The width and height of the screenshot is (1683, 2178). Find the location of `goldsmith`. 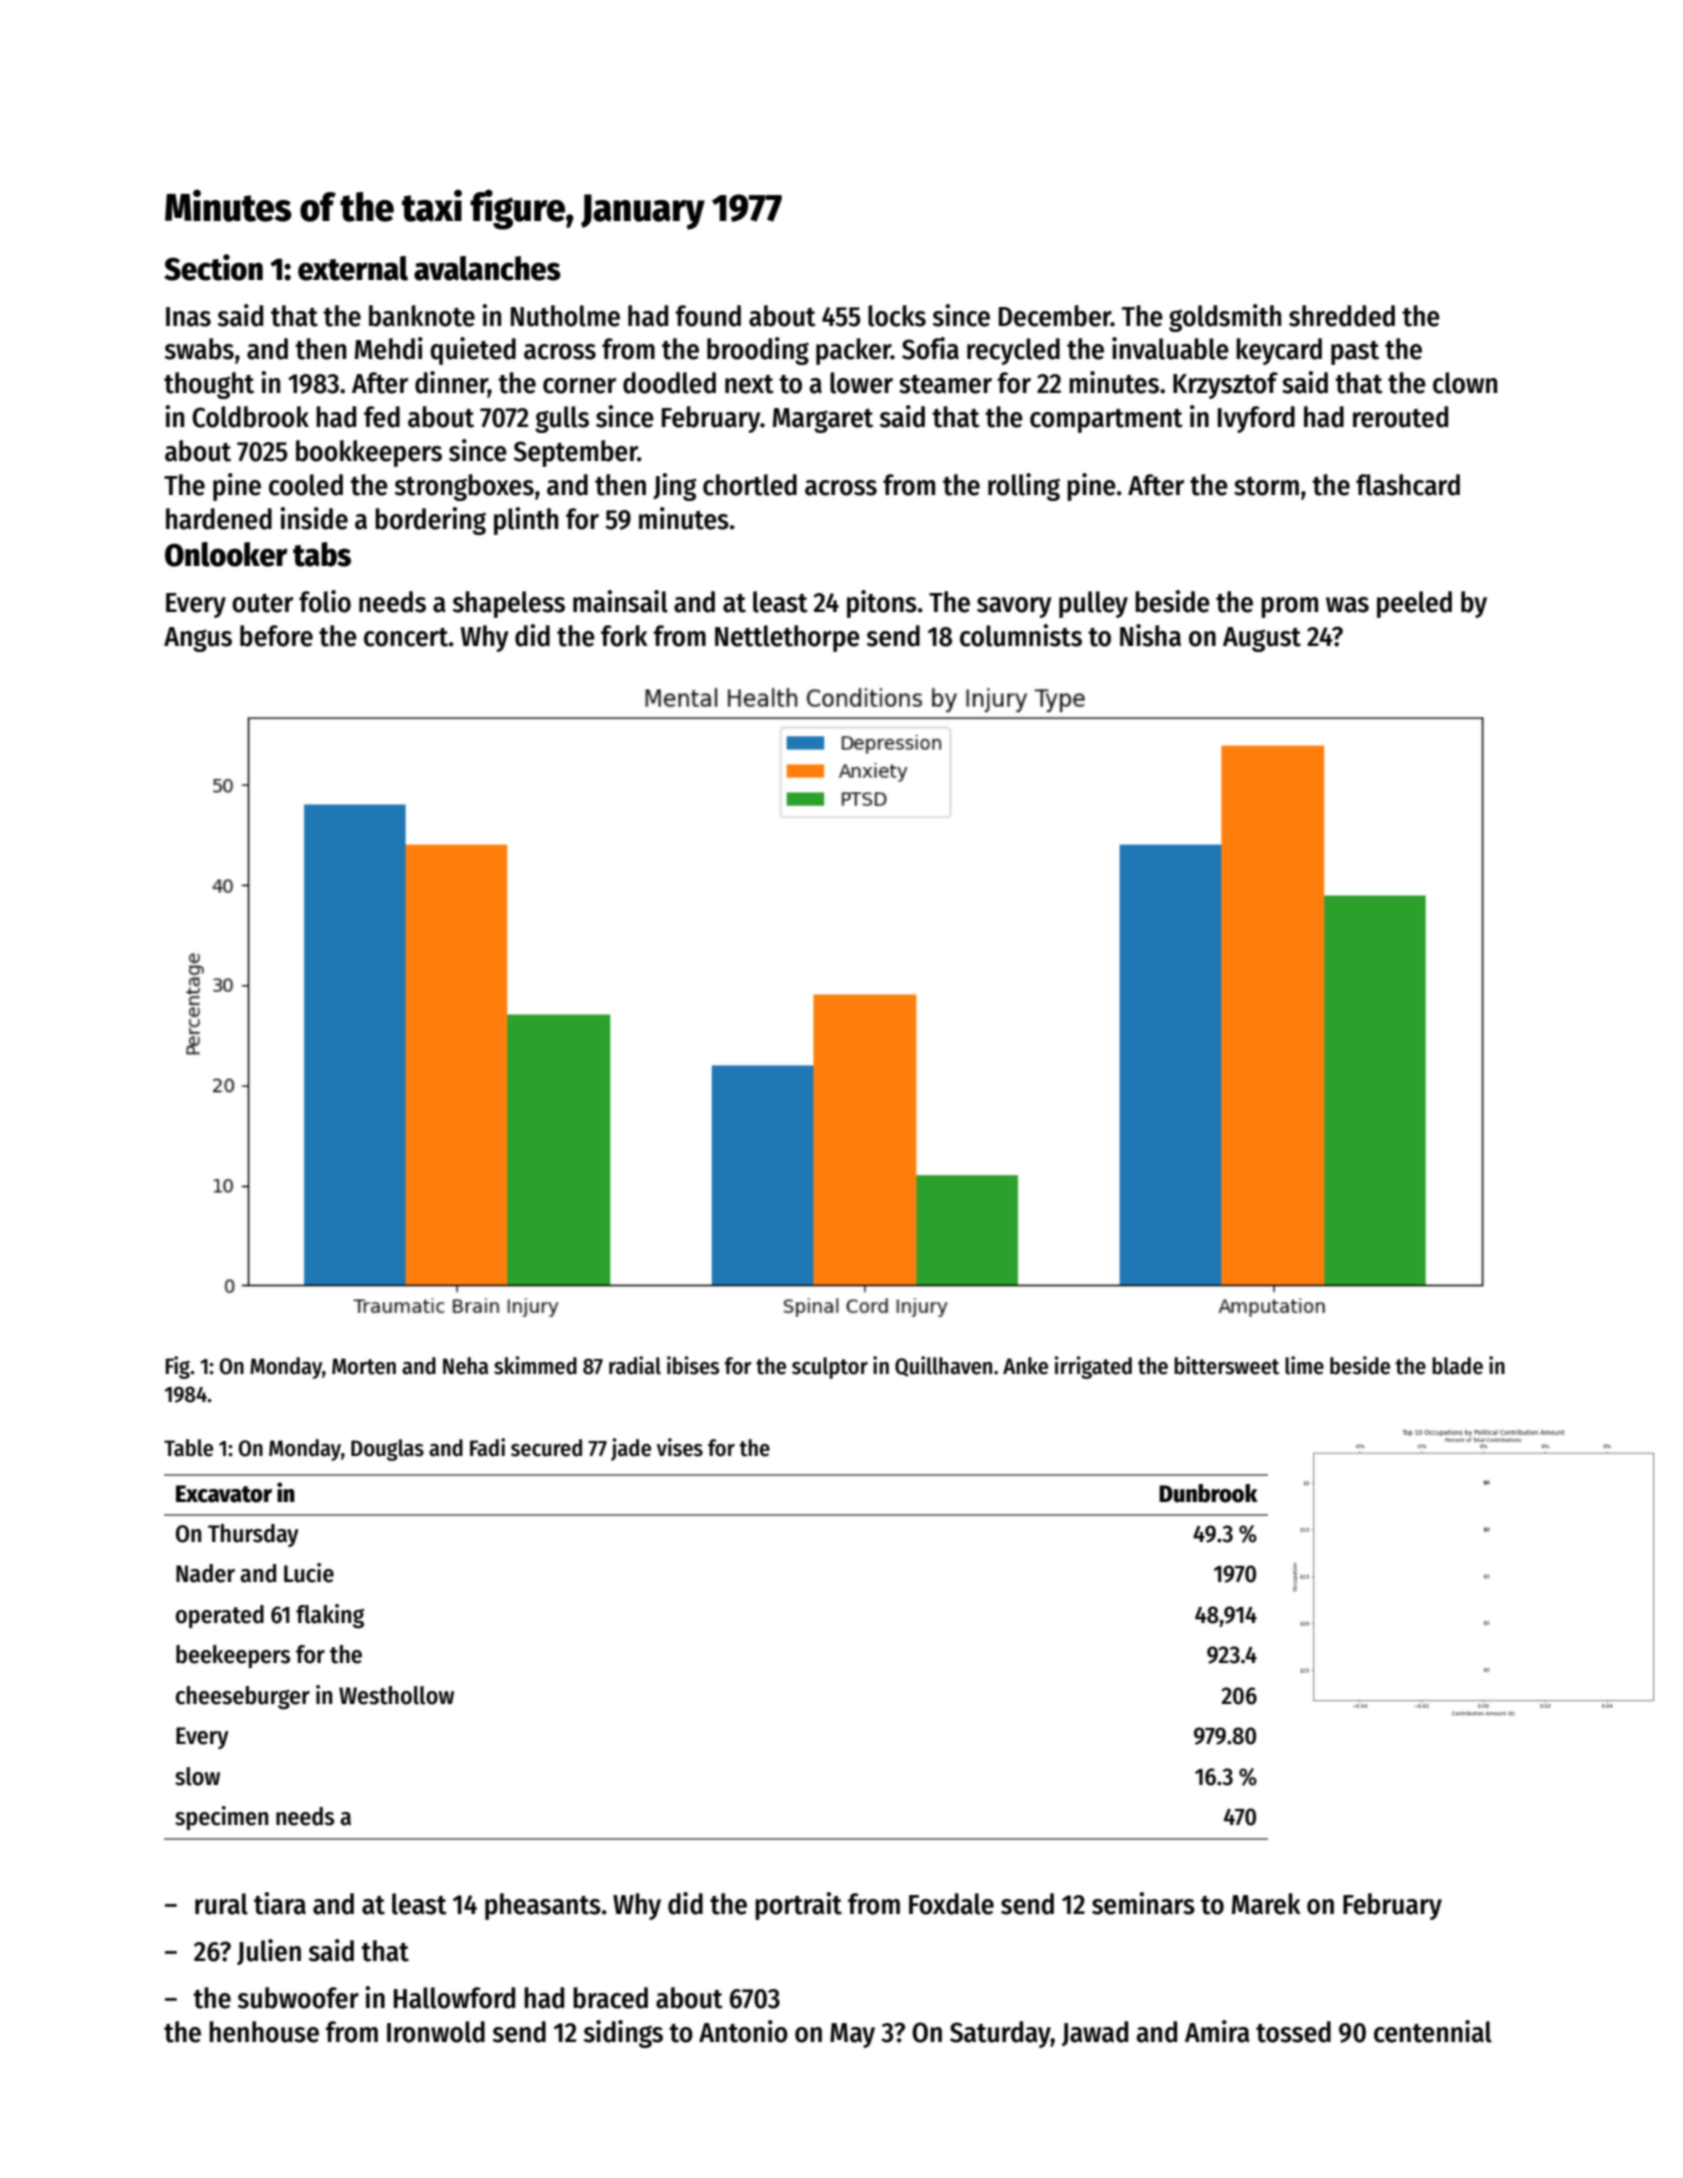

goldsmith is located at coordinates (1225, 318).
